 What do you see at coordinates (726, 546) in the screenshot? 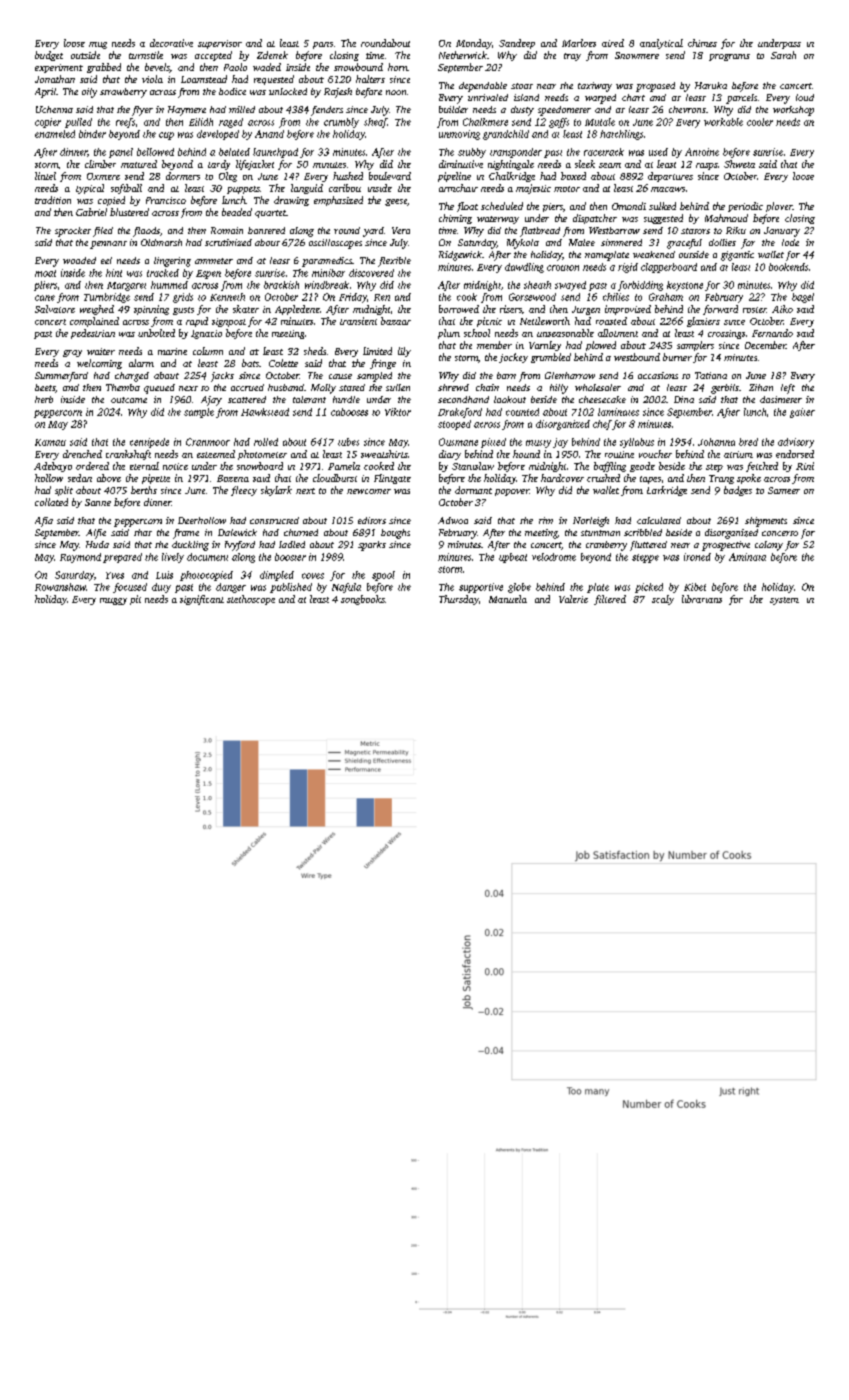
I see `prospective` at bounding box center [726, 546].
